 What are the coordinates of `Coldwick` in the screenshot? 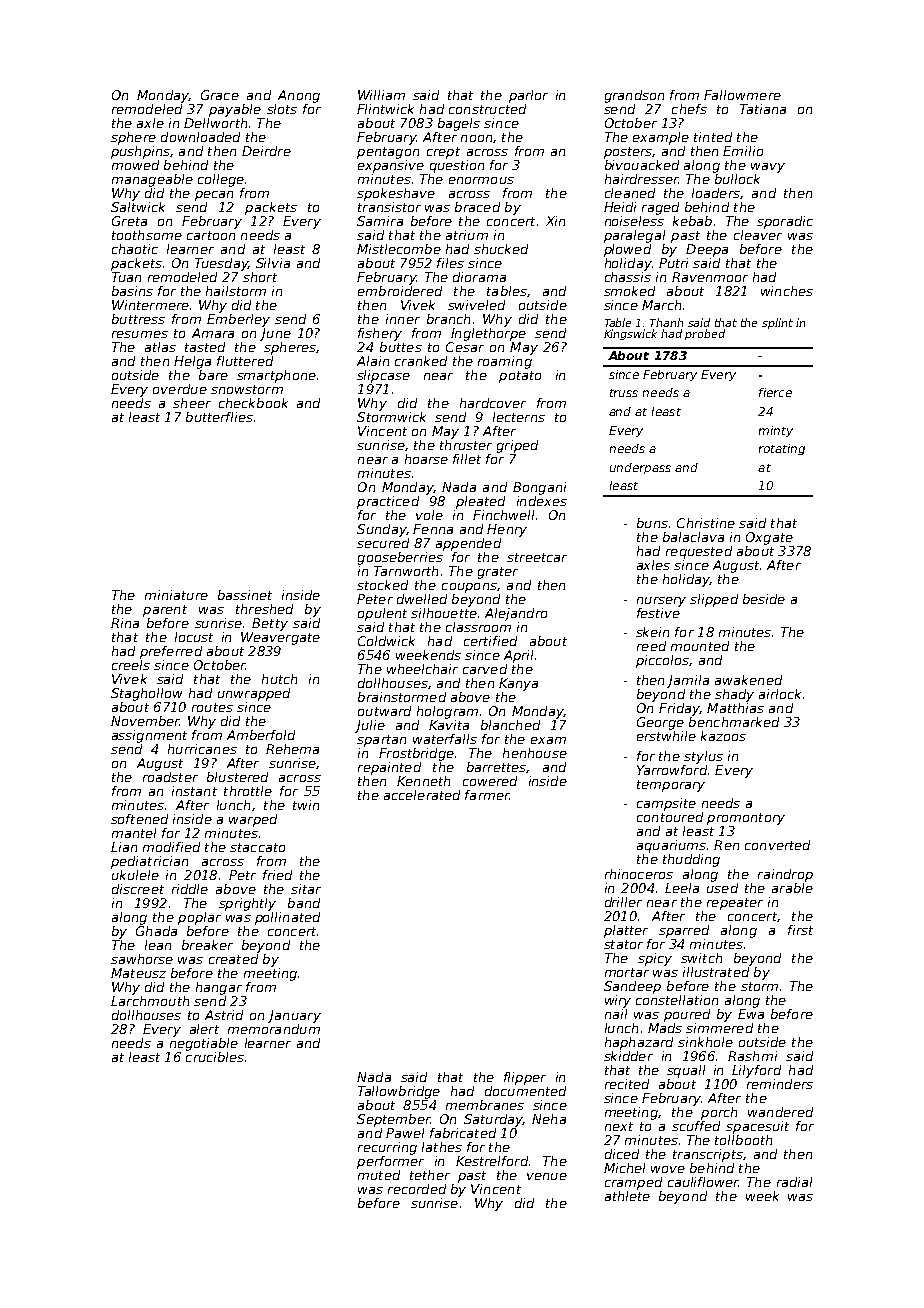 It's located at (386, 641).
